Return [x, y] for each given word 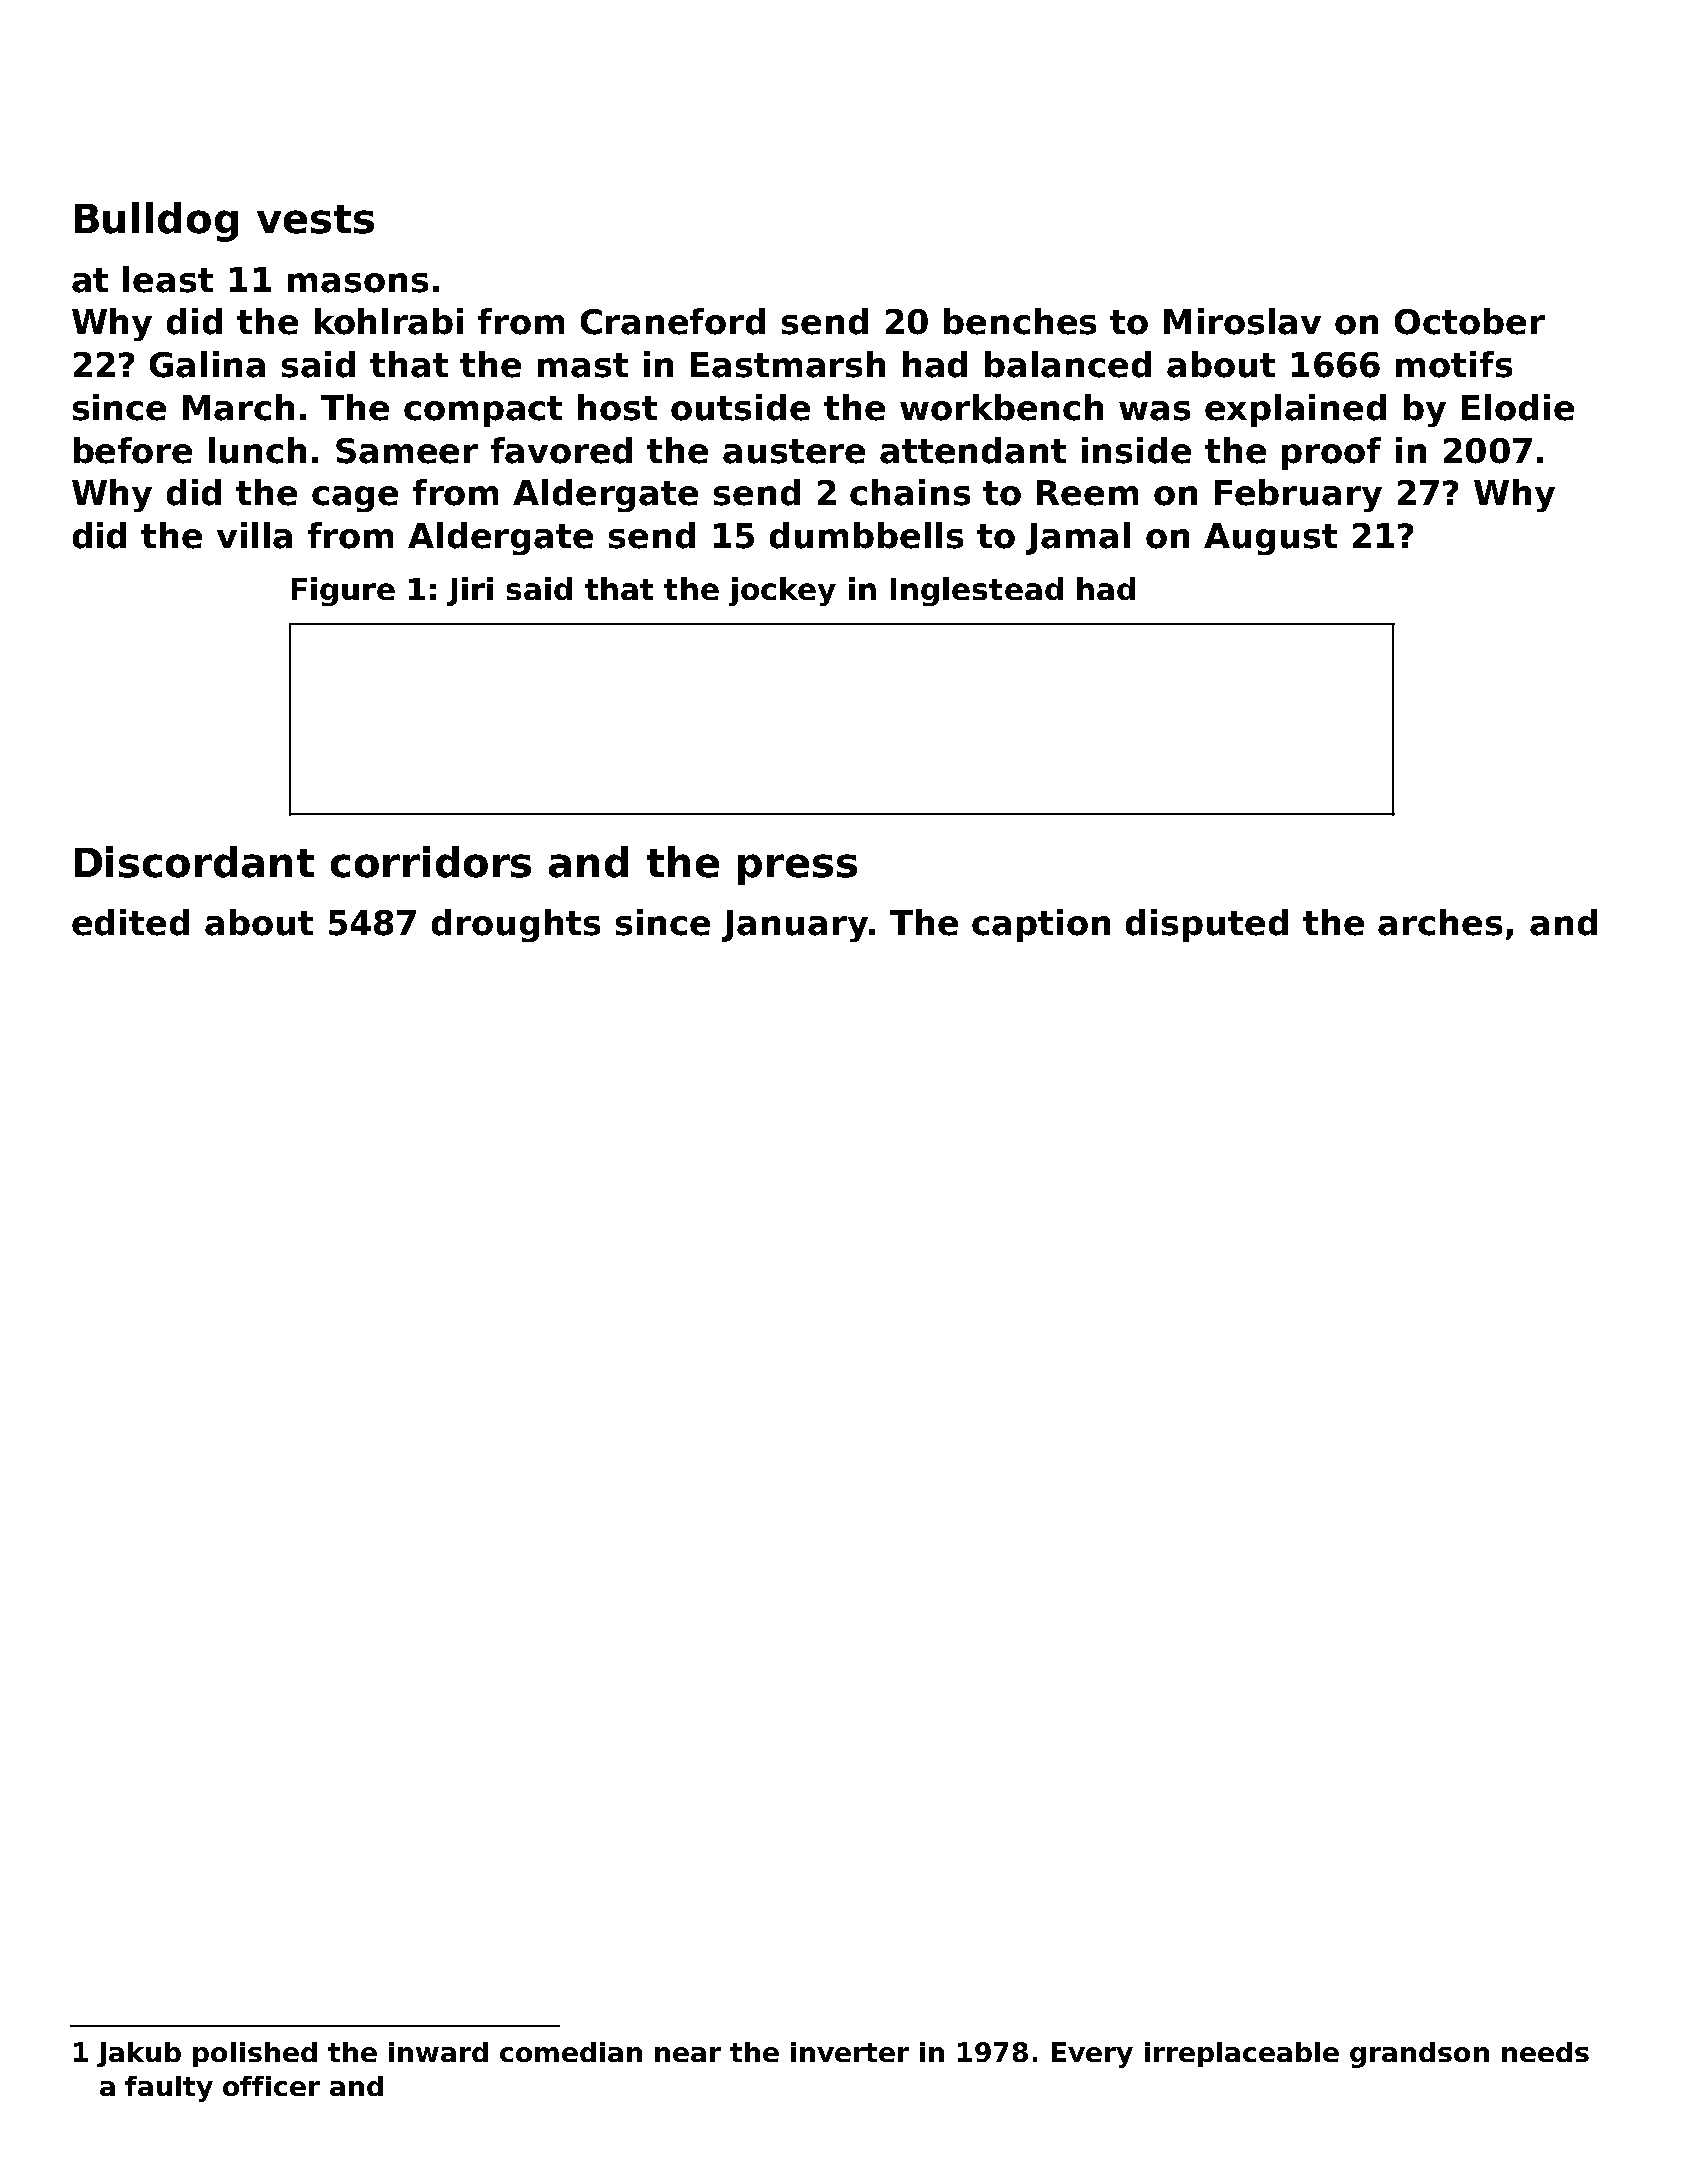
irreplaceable [1242, 2054]
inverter [850, 2052]
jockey [782, 591]
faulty [169, 2089]
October [1470, 321]
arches [1440, 922]
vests [315, 219]
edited [130, 922]
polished [255, 2054]
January [795, 926]
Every [1092, 2055]
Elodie [1518, 407]
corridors [431, 862]
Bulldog [156, 222]
